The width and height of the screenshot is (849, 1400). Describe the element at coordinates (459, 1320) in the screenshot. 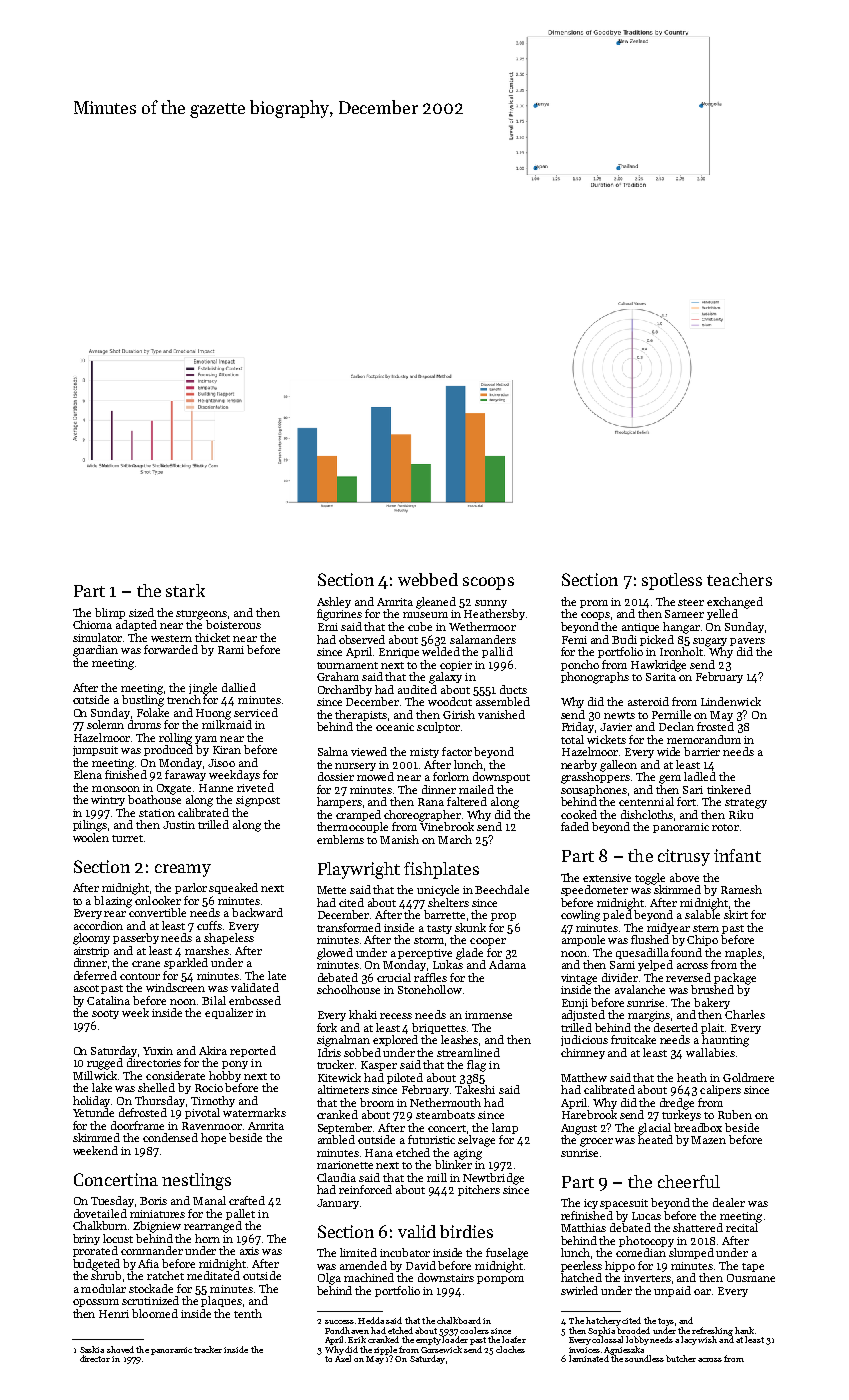

I see `chalkboard` at that location.
